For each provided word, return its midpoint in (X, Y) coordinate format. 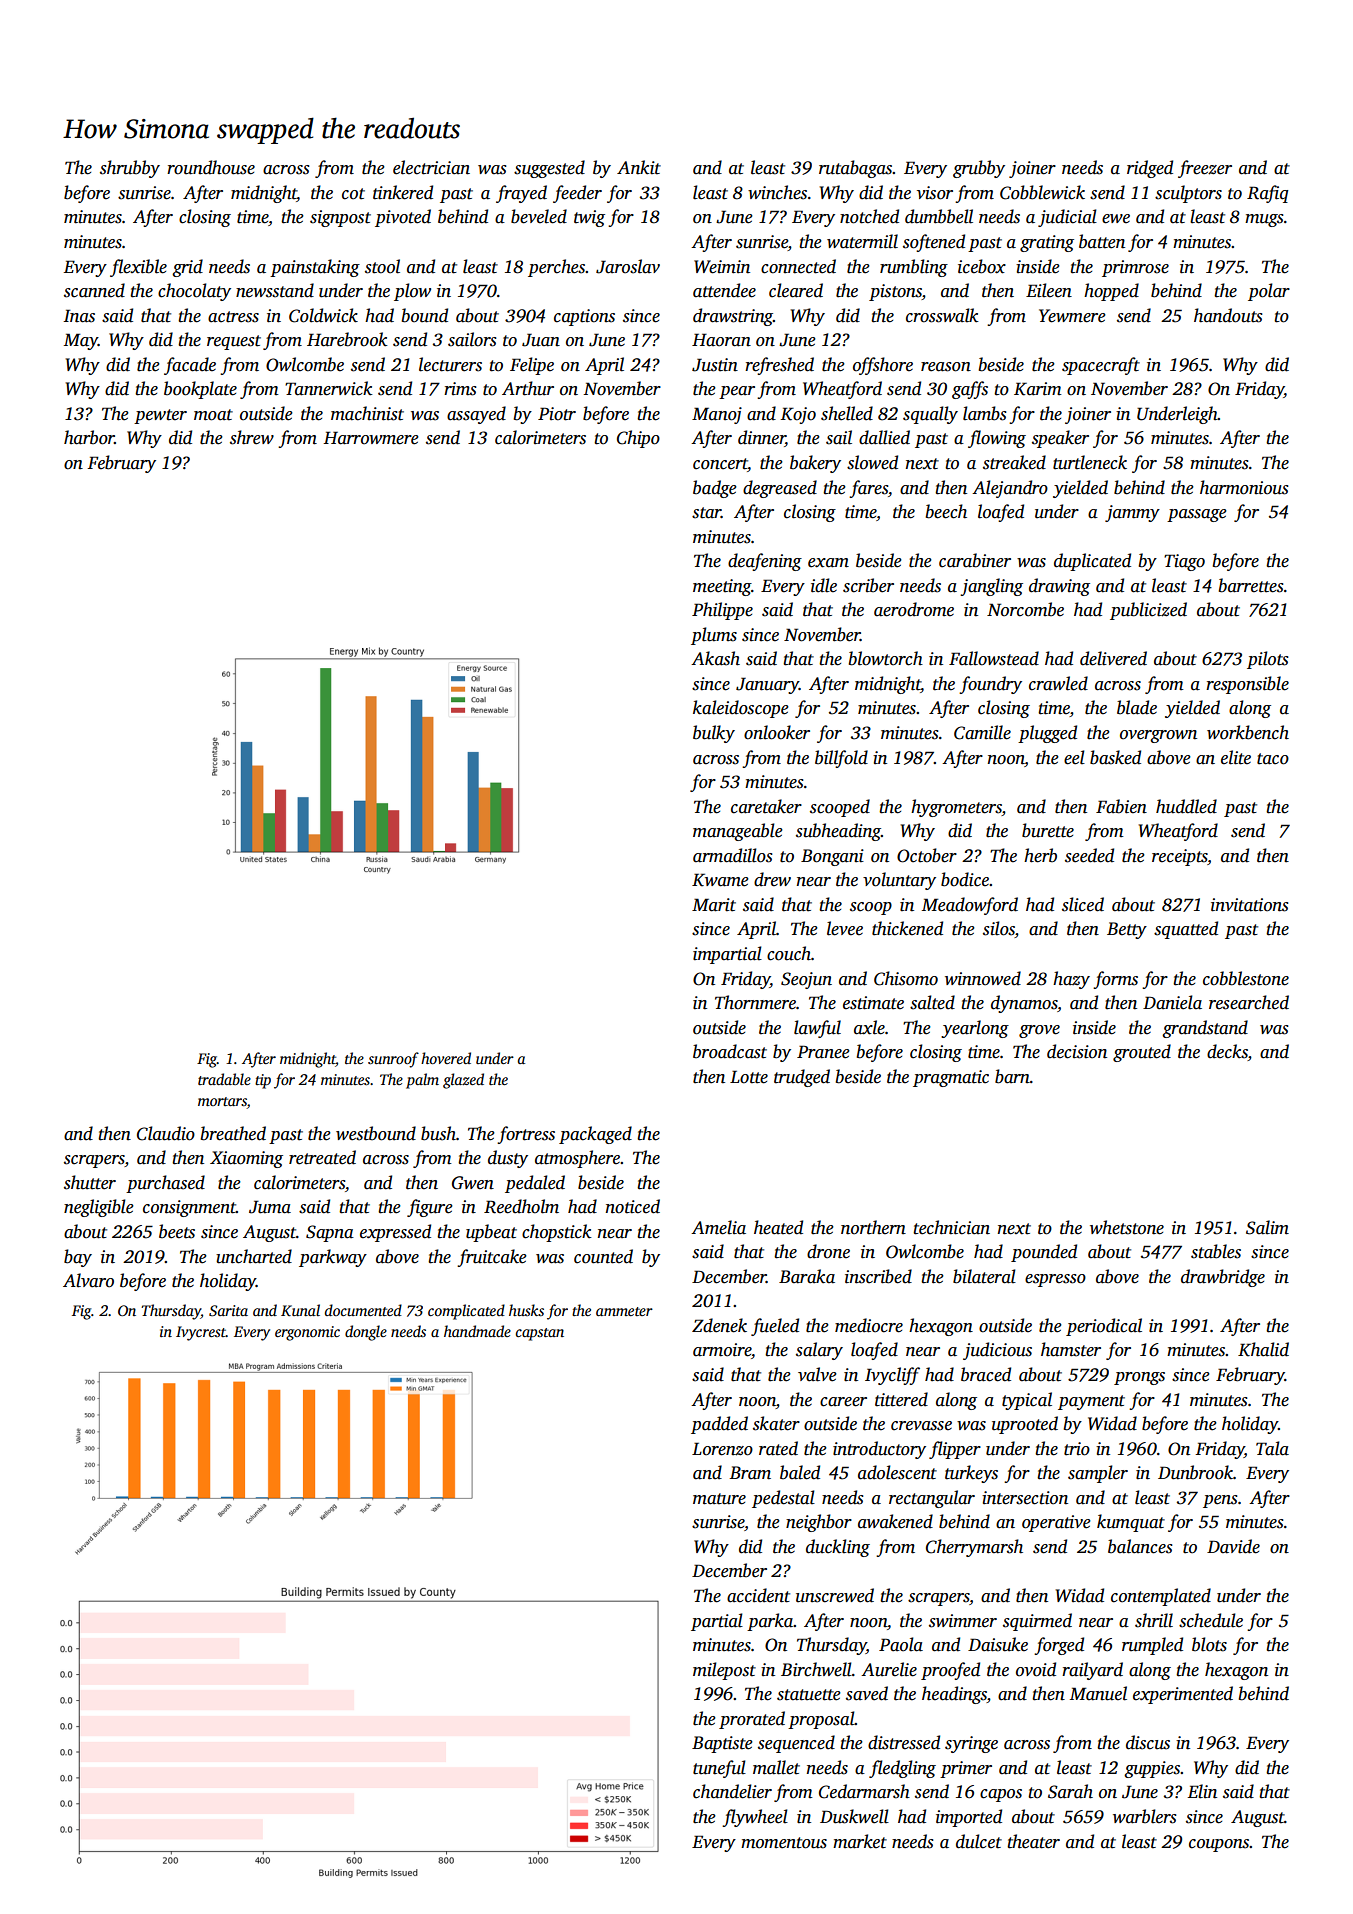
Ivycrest (201, 1333)
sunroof (393, 1060)
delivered (1113, 658)
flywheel (755, 1818)
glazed (463, 1081)
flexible (138, 268)
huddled (1186, 806)
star (706, 513)
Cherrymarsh (974, 1548)
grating (1047, 243)
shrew (252, 437)
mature (719, 1499)
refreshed (779, 366)
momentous (784, 1843)
